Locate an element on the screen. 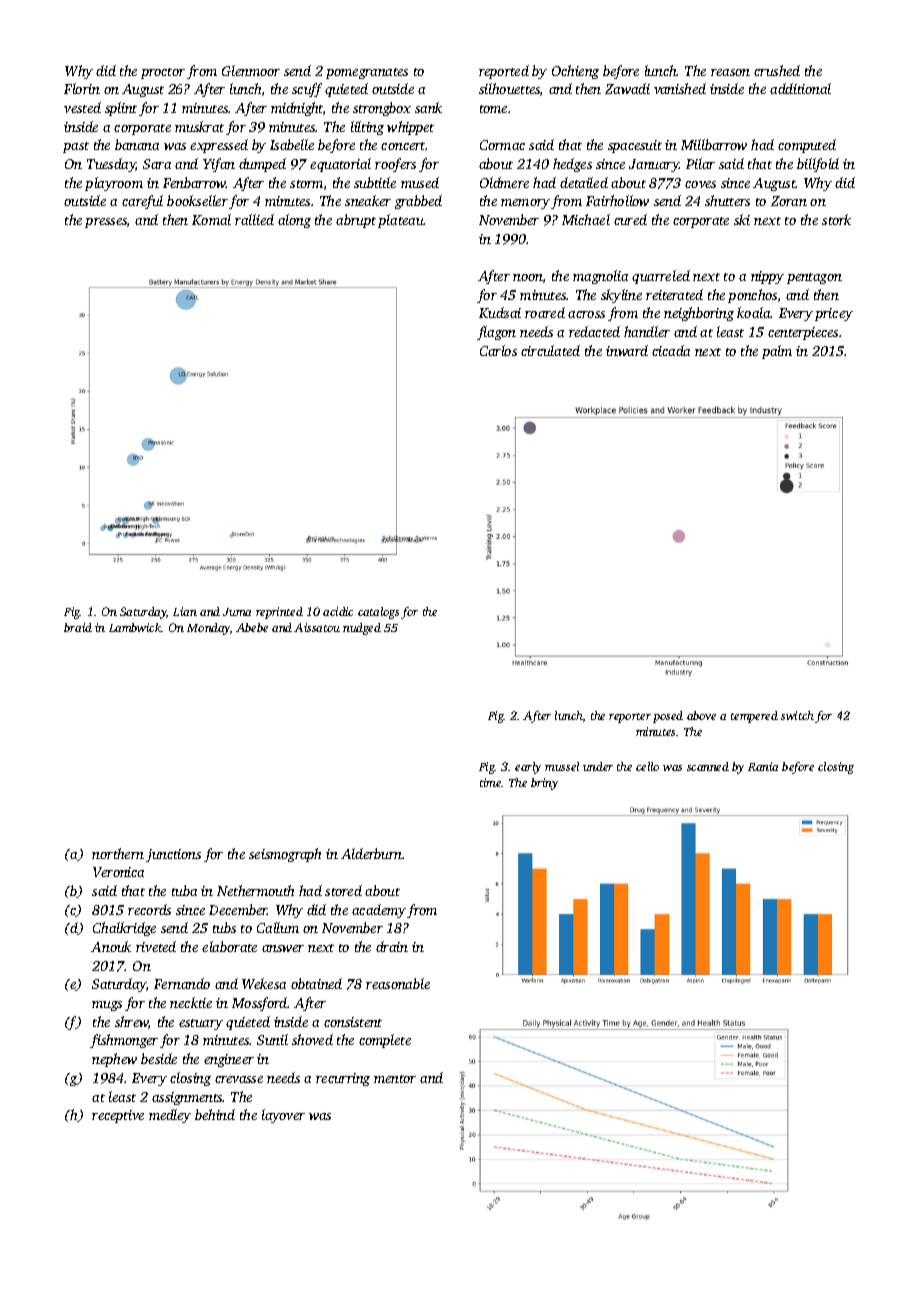 This screenshot has width=924, height=1308. noon is located at coordinates (528, 277).
